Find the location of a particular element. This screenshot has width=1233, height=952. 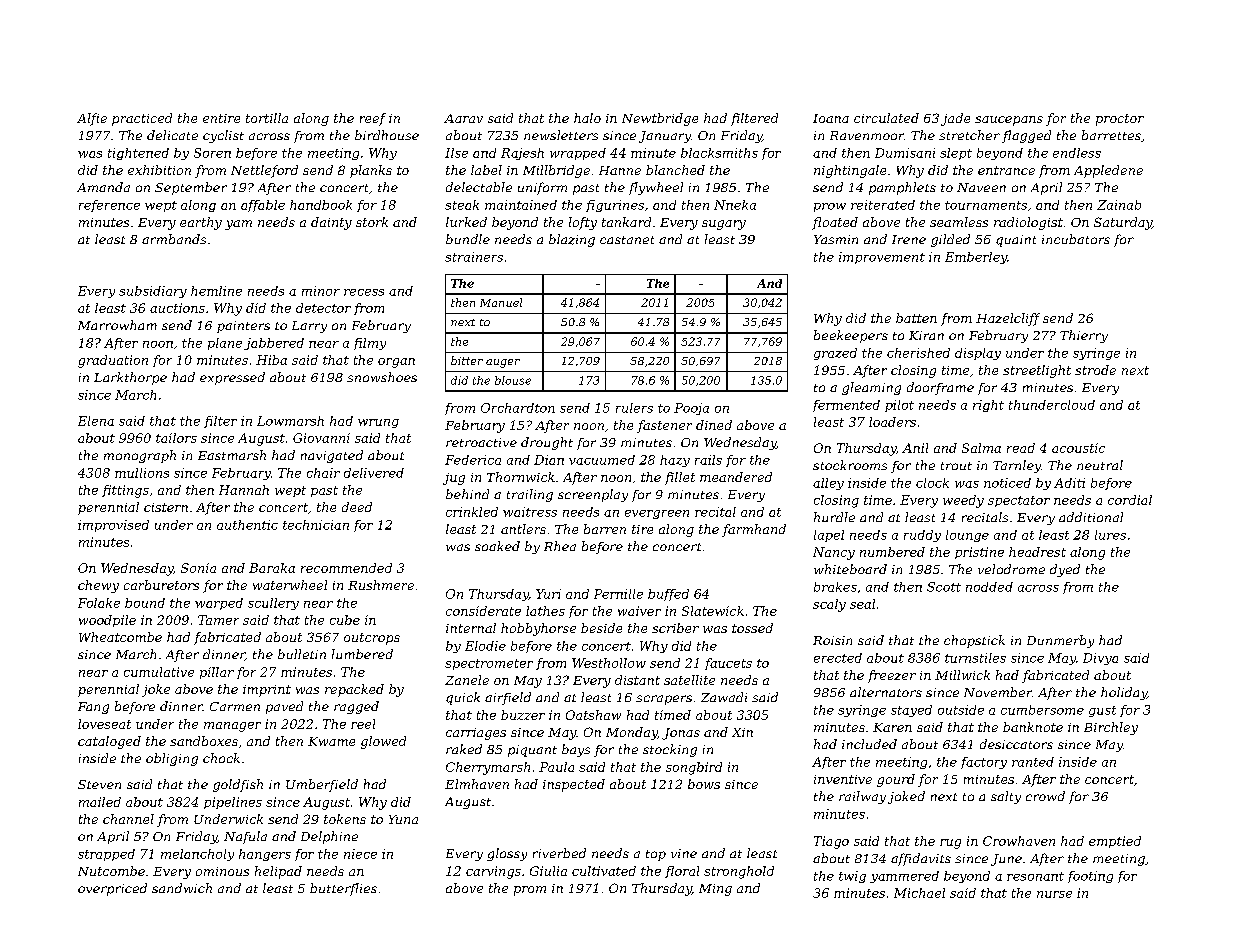

brakes is located at coordinates (835, 587).
